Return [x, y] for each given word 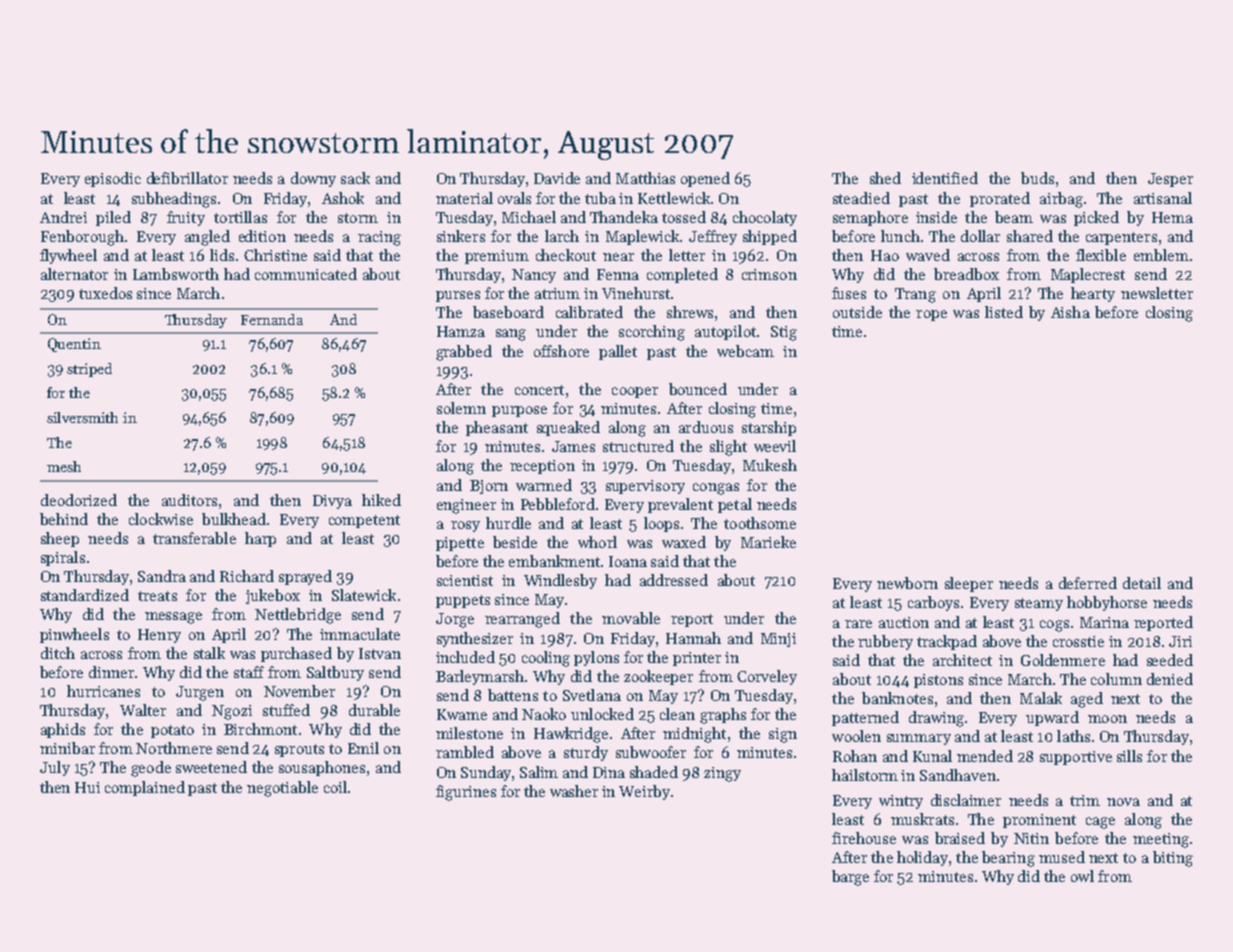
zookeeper [658, 677]
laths [1073, 736]
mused [1062, 857]
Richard [247, 576]
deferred [1088, 583]
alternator [74, 274]
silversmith [82, 417]
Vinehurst [636, 293]
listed [1004, 312]
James [573, 446]
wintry [901, 802]
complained [145, 788]
